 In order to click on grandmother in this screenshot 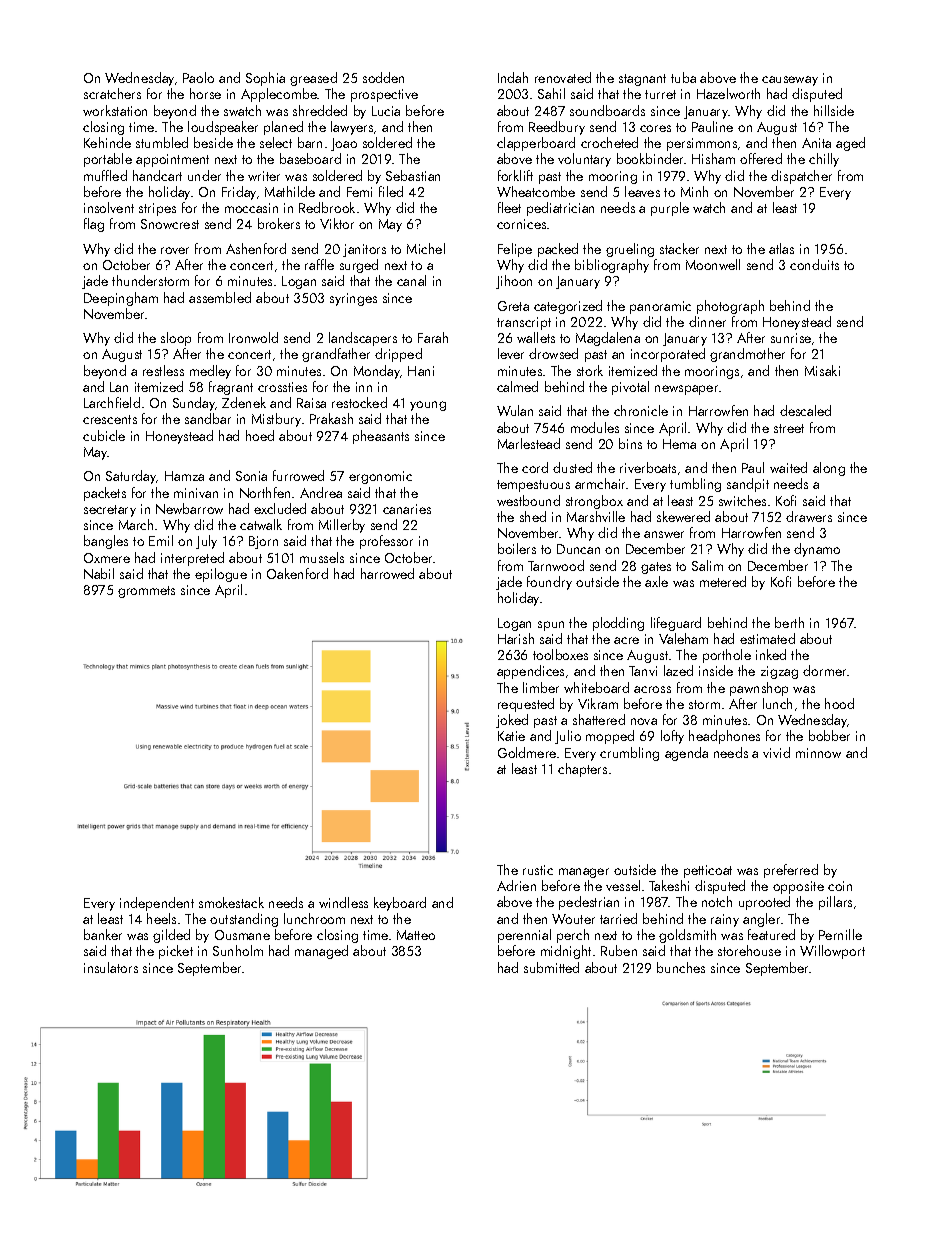, I will do `click(747, 355)`.
